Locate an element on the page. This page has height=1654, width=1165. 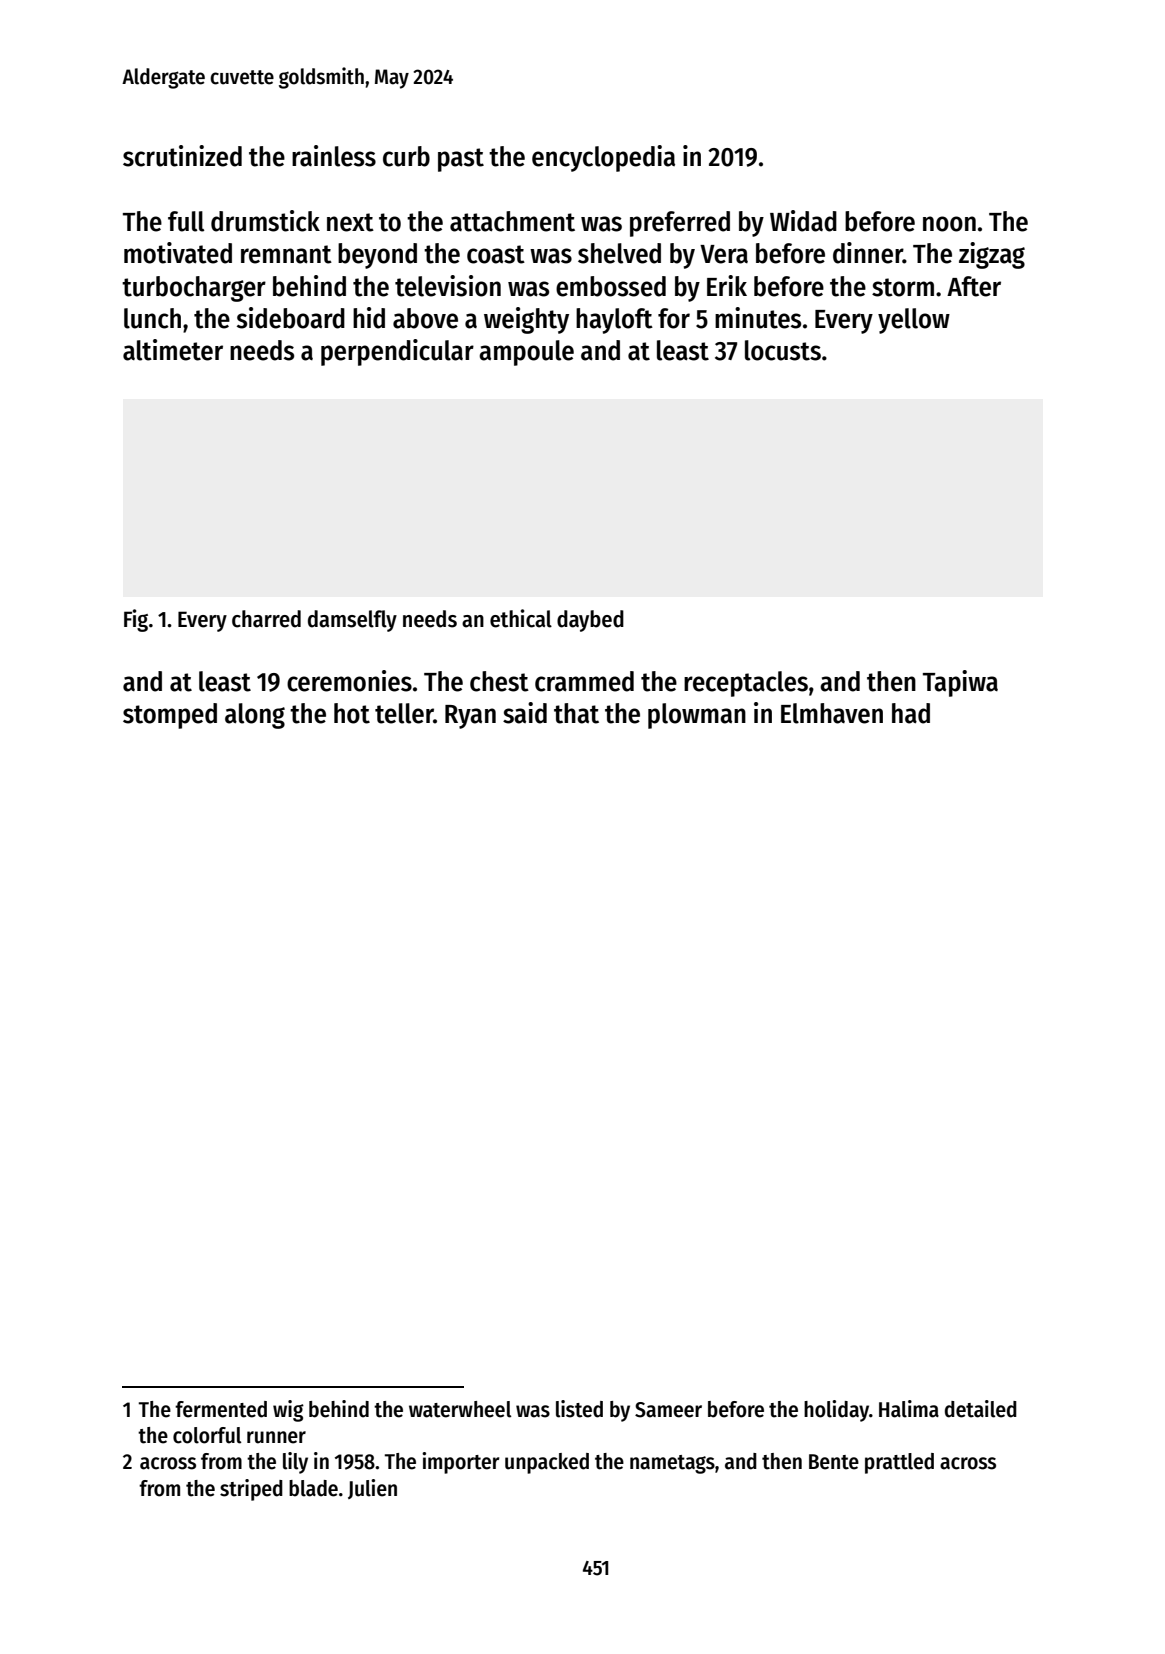
shelved is located at coordinates (619, 253).
